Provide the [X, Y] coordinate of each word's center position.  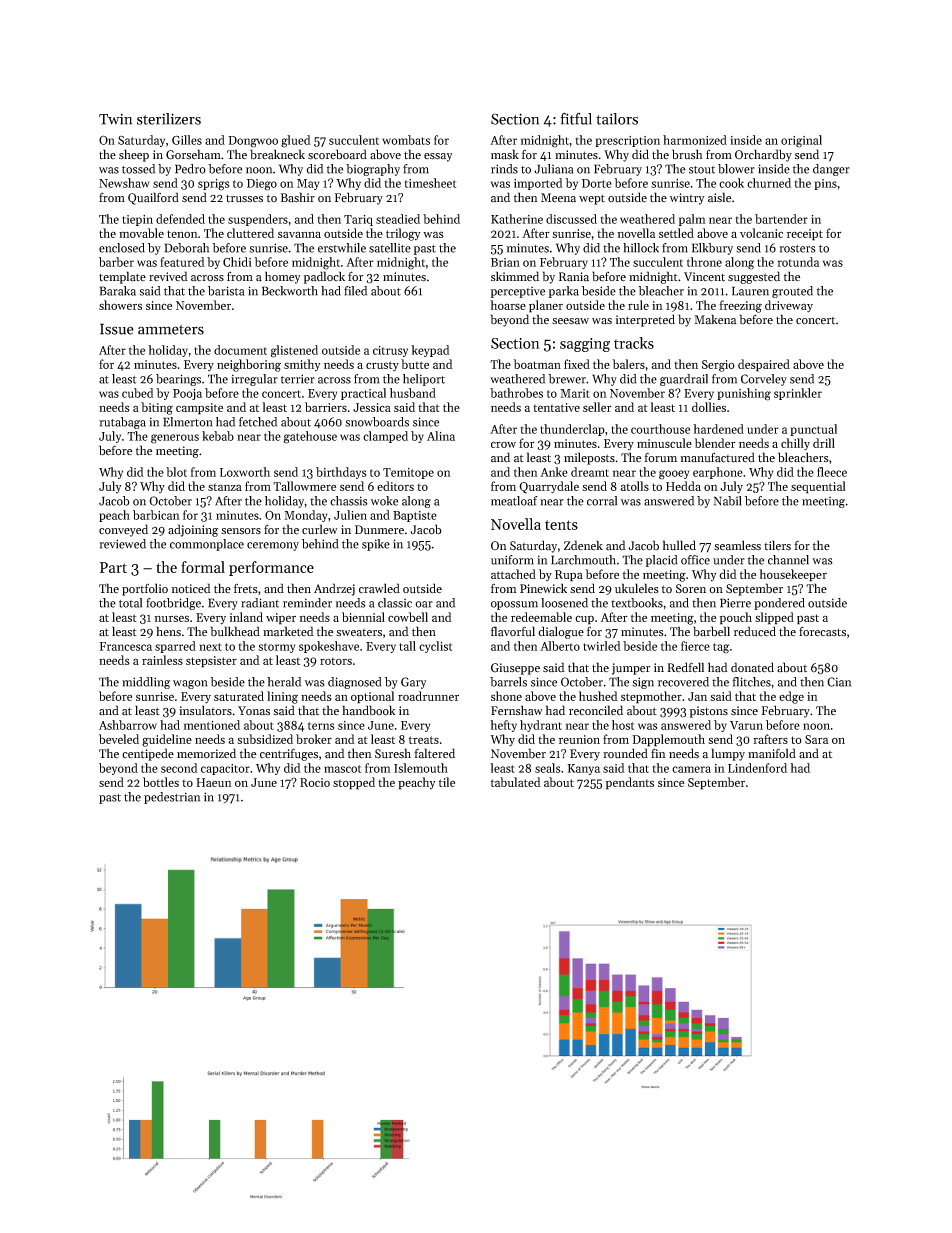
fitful [576, 118]
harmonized [695, 140]
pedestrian [172, 798]
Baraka [118, 291]
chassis [349, 501]
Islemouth [421, 768]
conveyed [123, 530]
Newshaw [124, 183]
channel [788, 560]
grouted [792, 292]
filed [355, 291]
